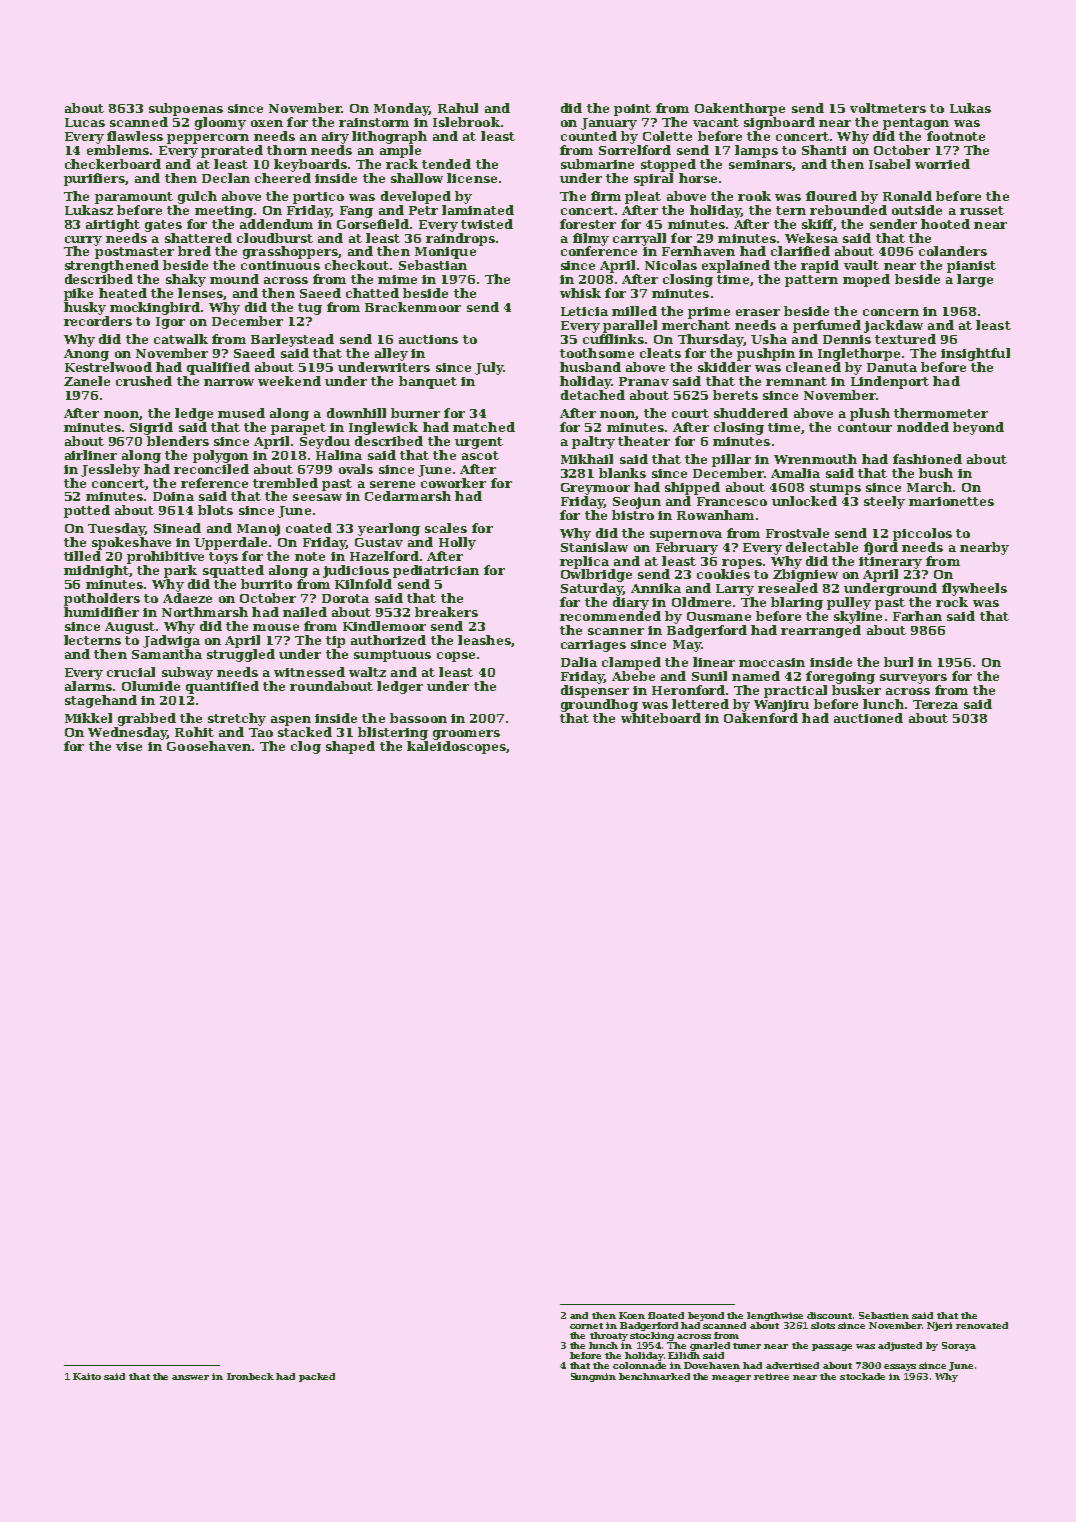 The image size is (1076, 1522). What do you see at coordinates (584, 311) in the screenshot?
I see `Leticia` at bounding box center [584, 311].
